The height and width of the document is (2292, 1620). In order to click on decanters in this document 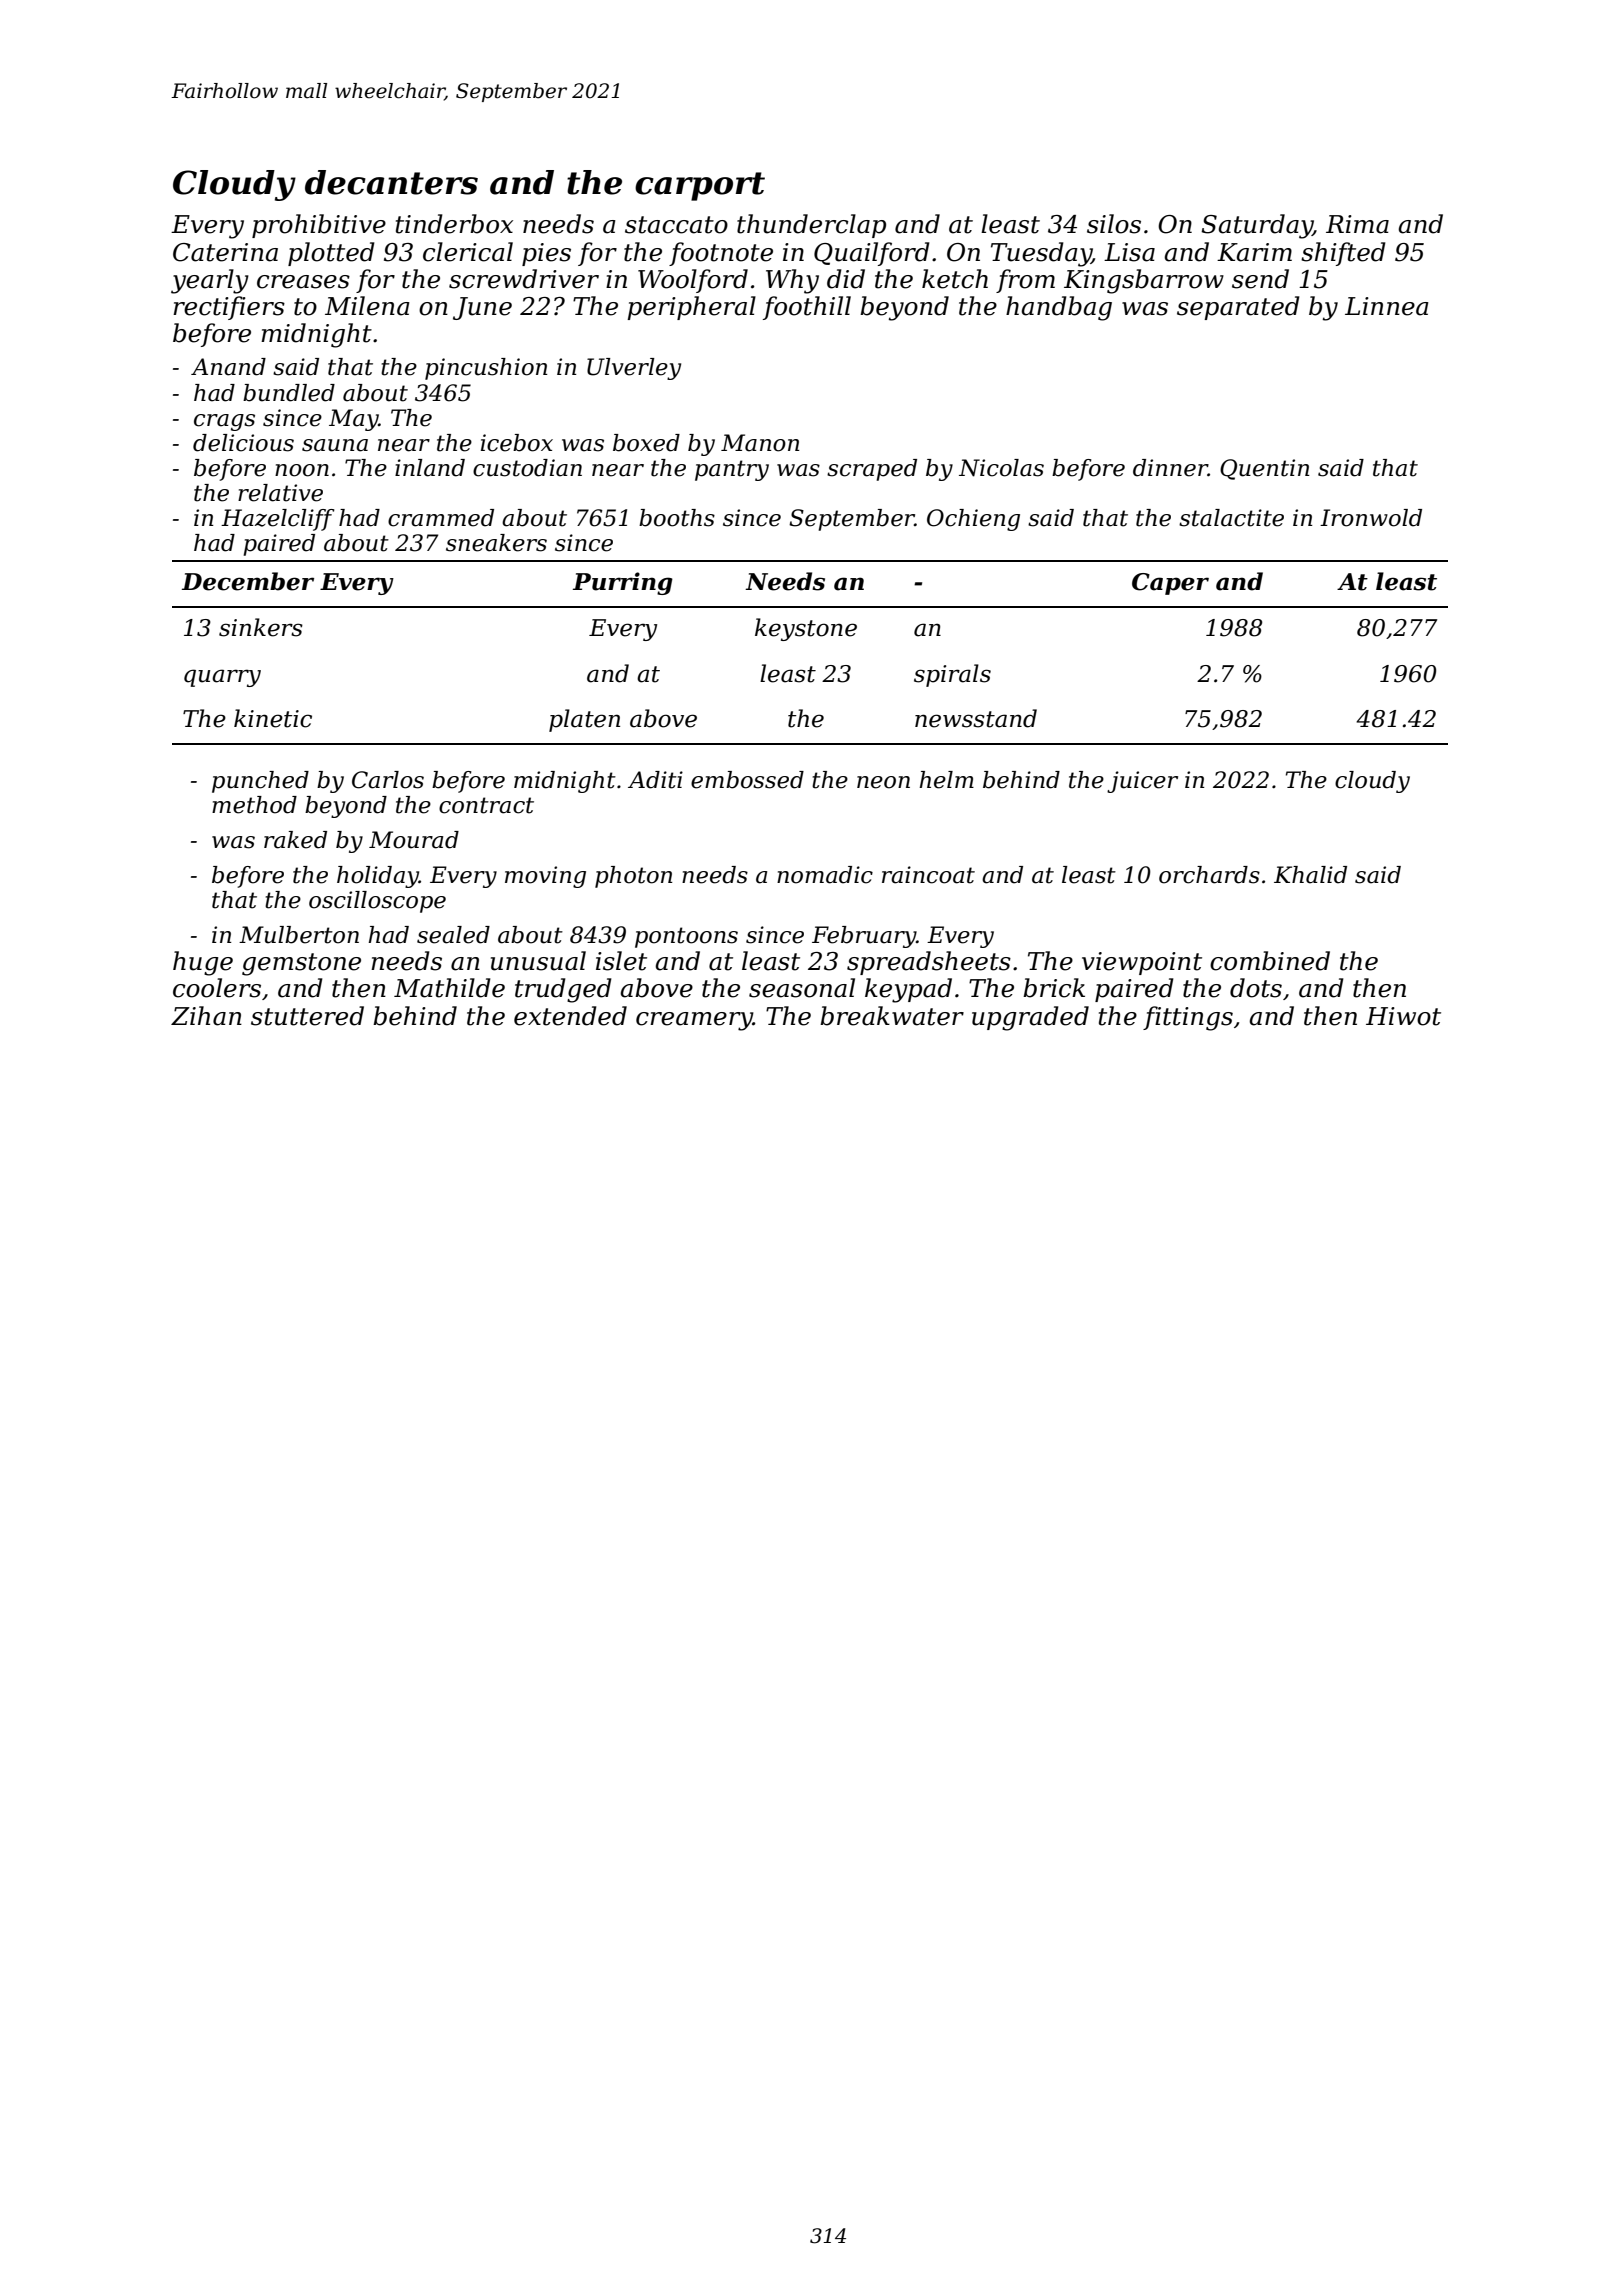, I will do `click(391, 182)`.
